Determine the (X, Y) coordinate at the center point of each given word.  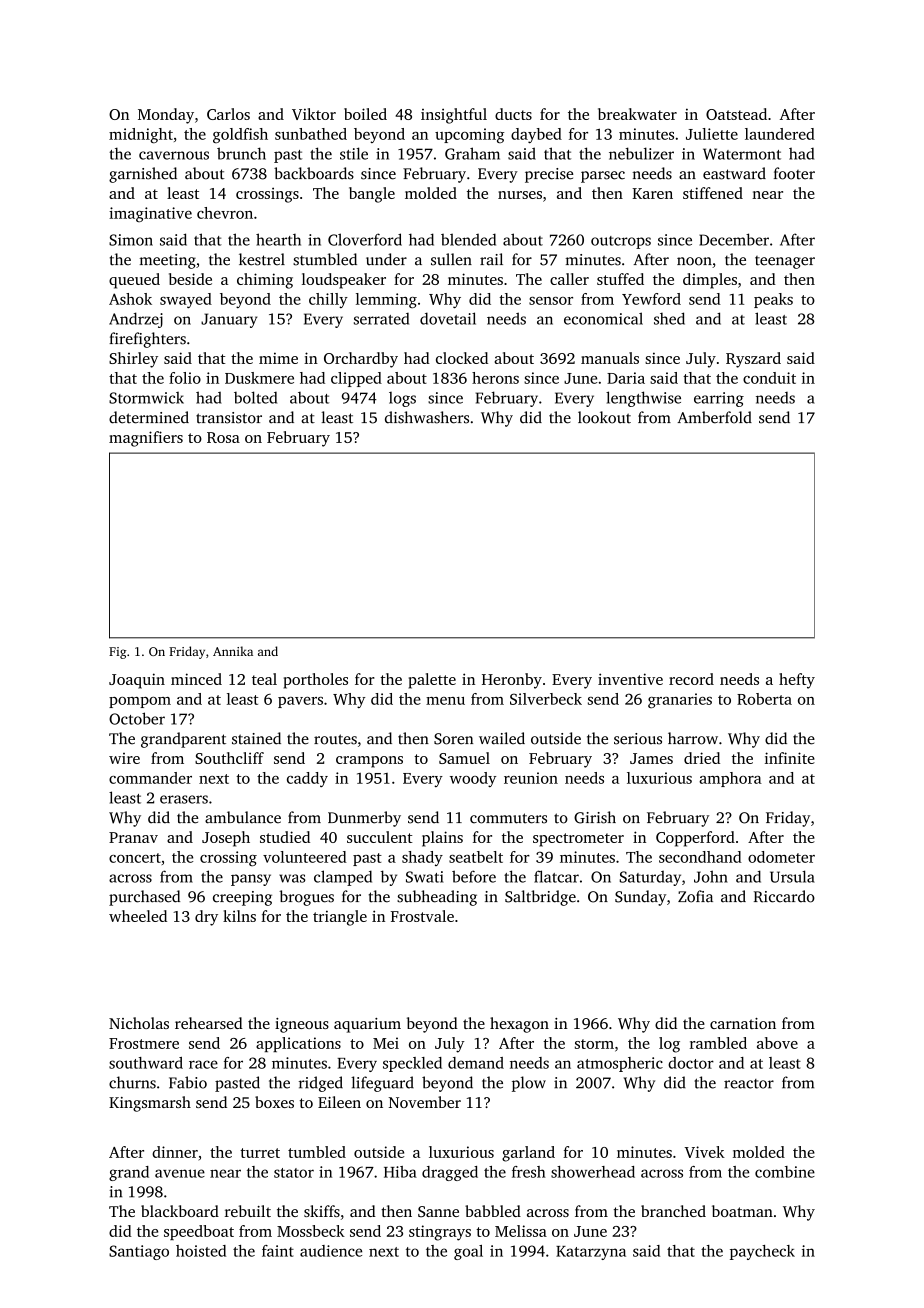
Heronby (512, 681)
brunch (241, 153)
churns (132, 1082)
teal (264, 679)
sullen (451, 259)
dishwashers (427, 417)
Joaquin (137, 681)
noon (694, 261)
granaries (680, 700)
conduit (769, 378)
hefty (797, 681)
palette (432, 681)
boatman (742, 1211)
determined (149, 417)
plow (529, 1084)
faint (278, 1251)
